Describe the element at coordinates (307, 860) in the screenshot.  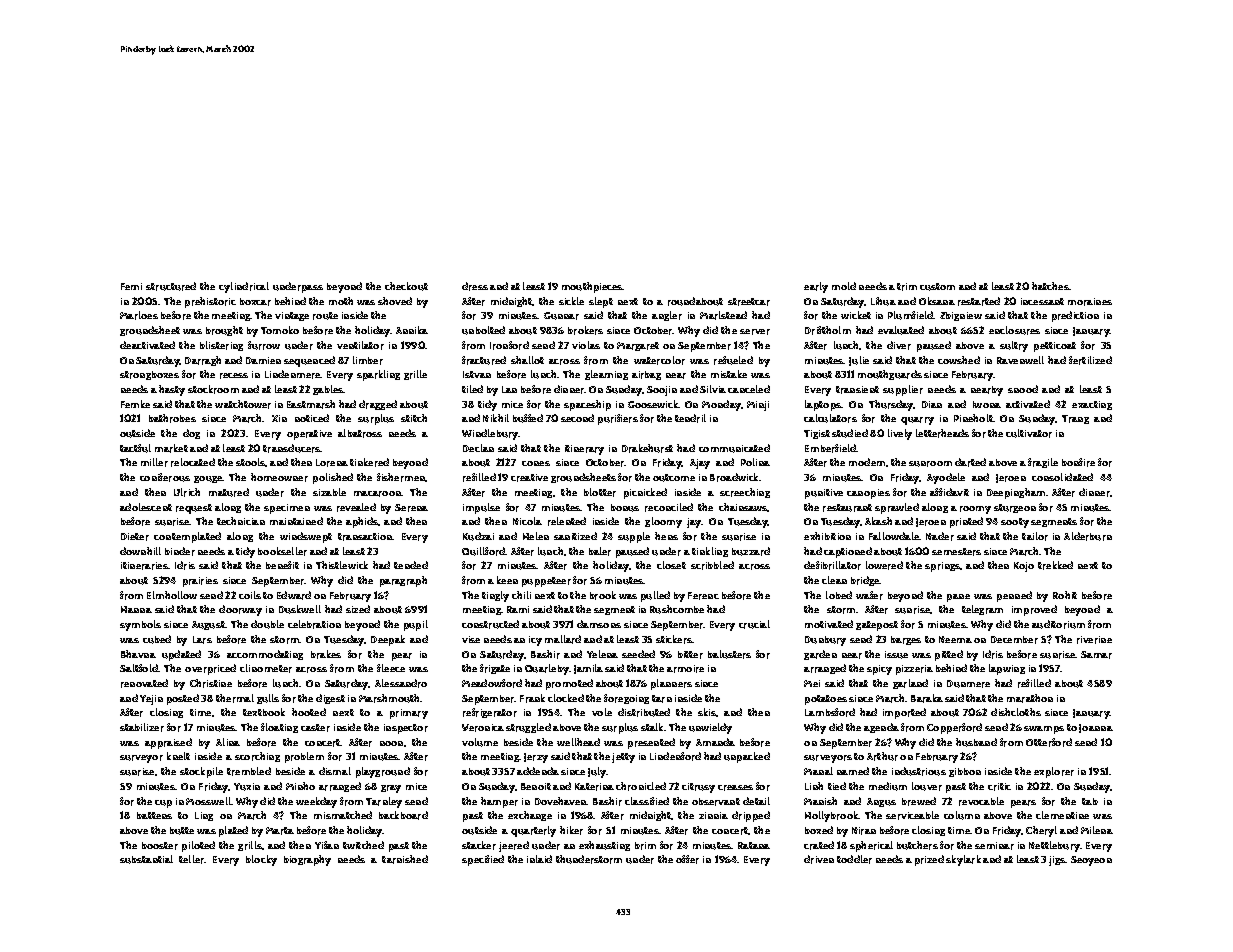
I see `biography` at that location.
